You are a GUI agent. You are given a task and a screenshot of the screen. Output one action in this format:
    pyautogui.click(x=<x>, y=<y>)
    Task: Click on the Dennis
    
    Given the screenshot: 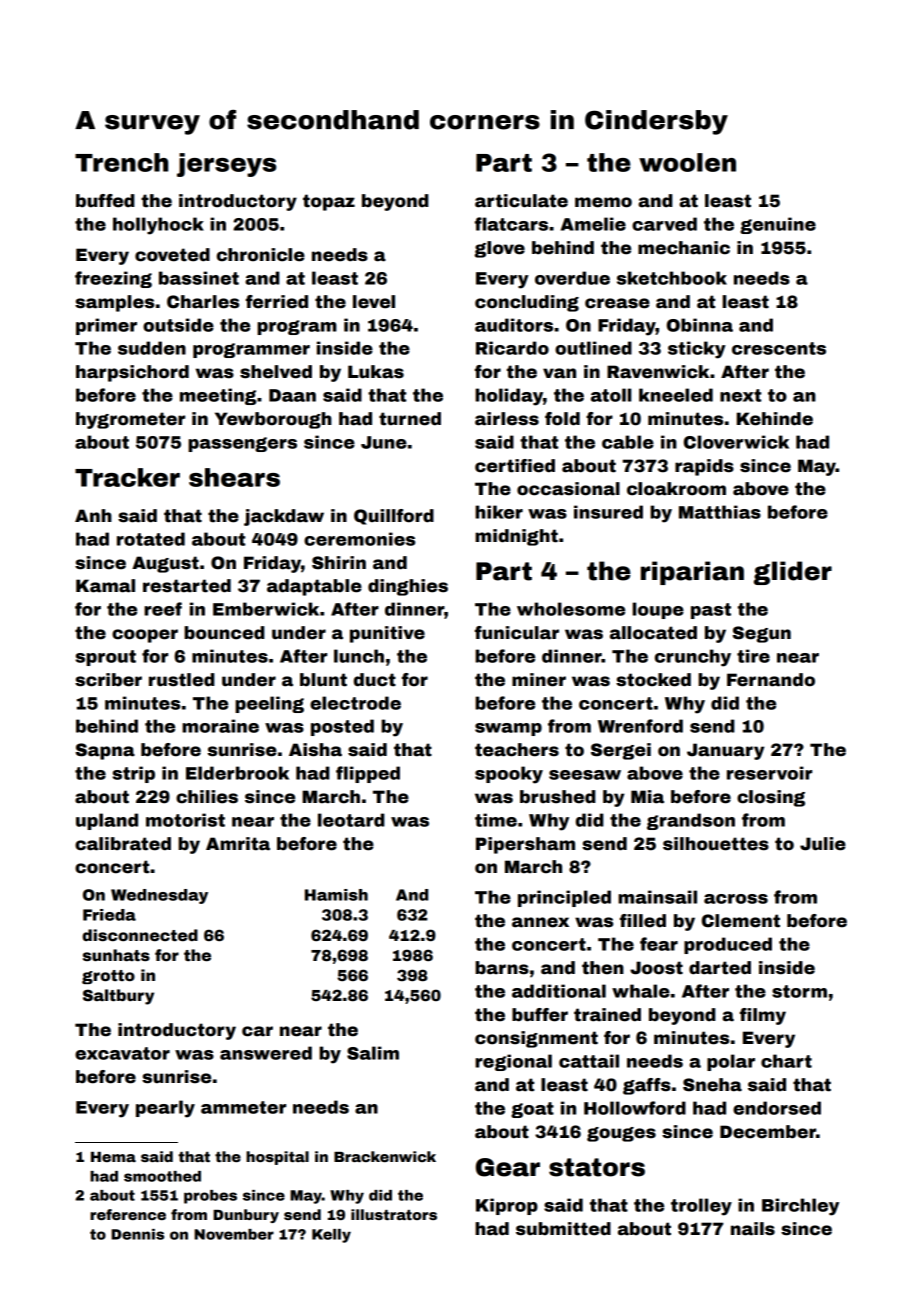 What is the action you would take?
    pyautogui.click(x=137, y=1234)
